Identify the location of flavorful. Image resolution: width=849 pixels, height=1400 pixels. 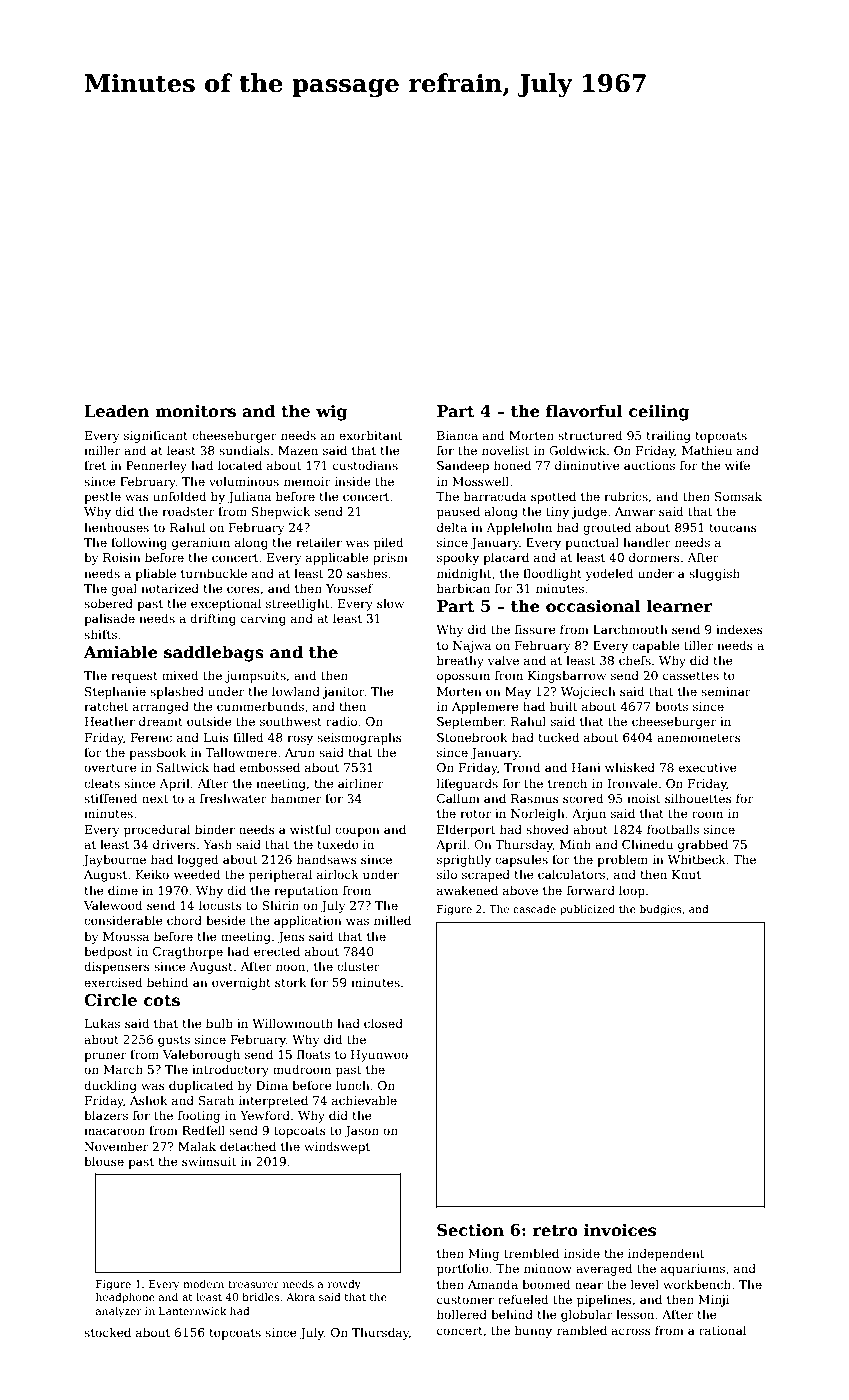
(584, 410).
